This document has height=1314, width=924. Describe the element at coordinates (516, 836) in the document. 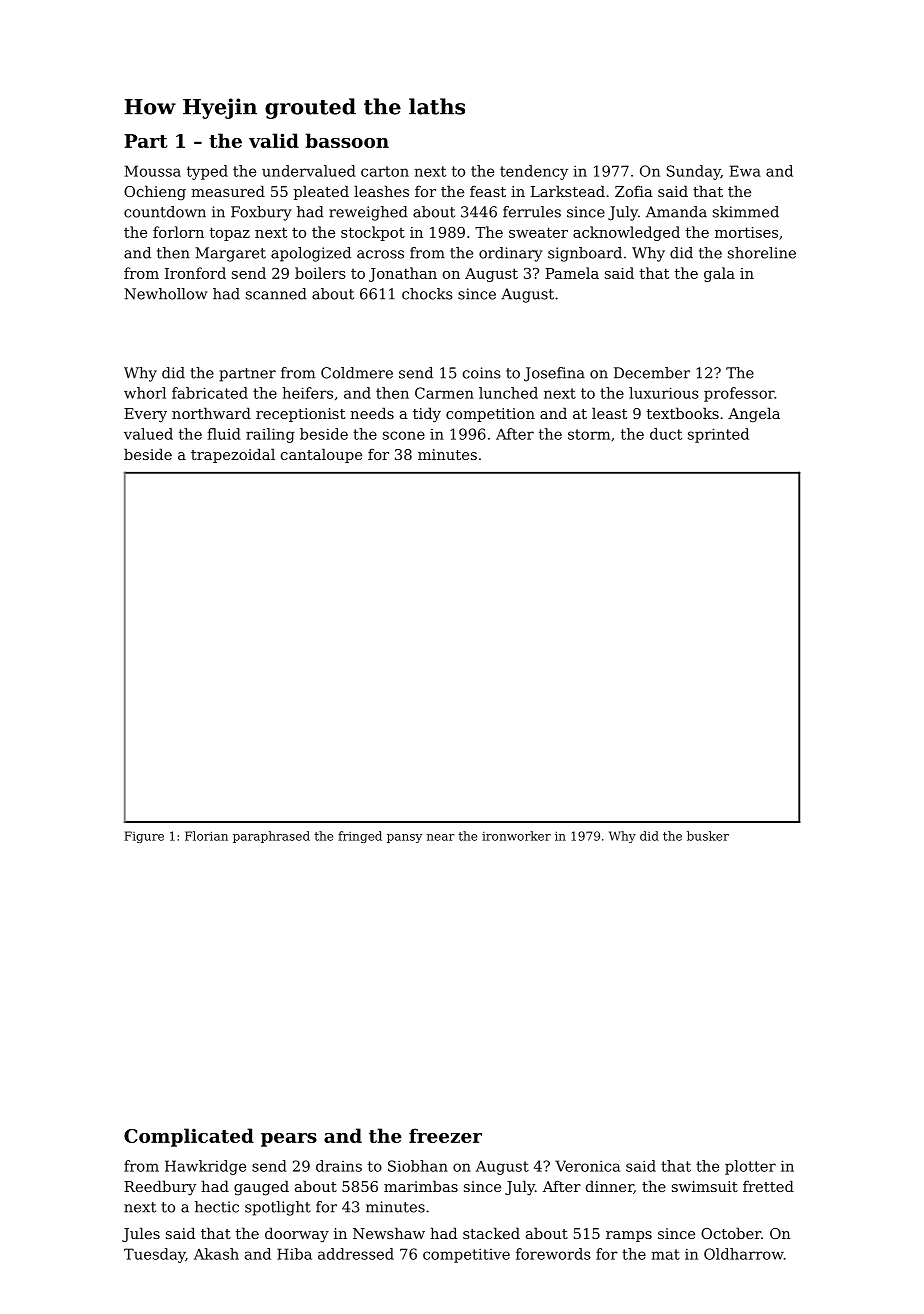

I see `ironworker` at that location.
